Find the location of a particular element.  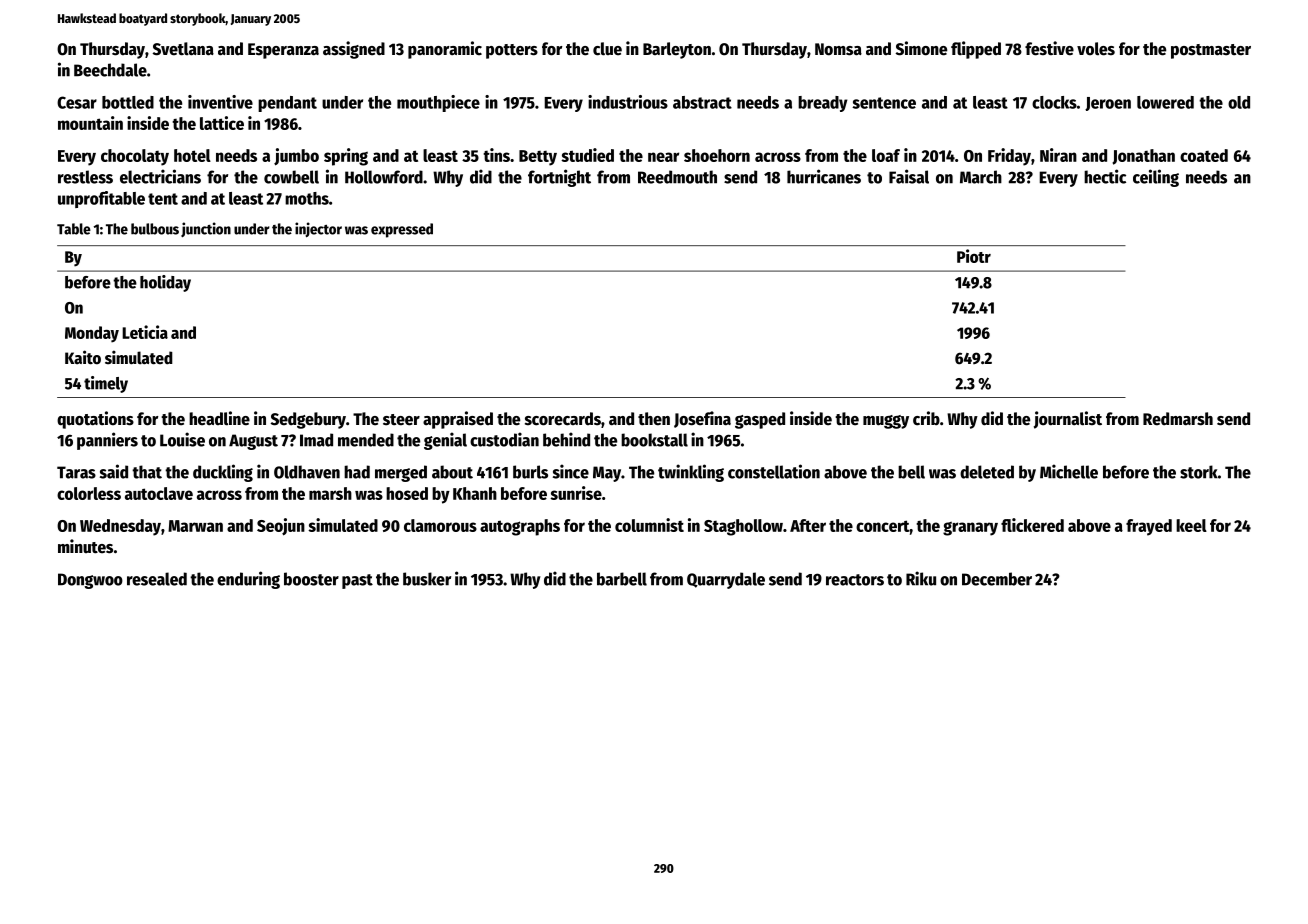

shoehorn is located at coordinates (717, 155).
